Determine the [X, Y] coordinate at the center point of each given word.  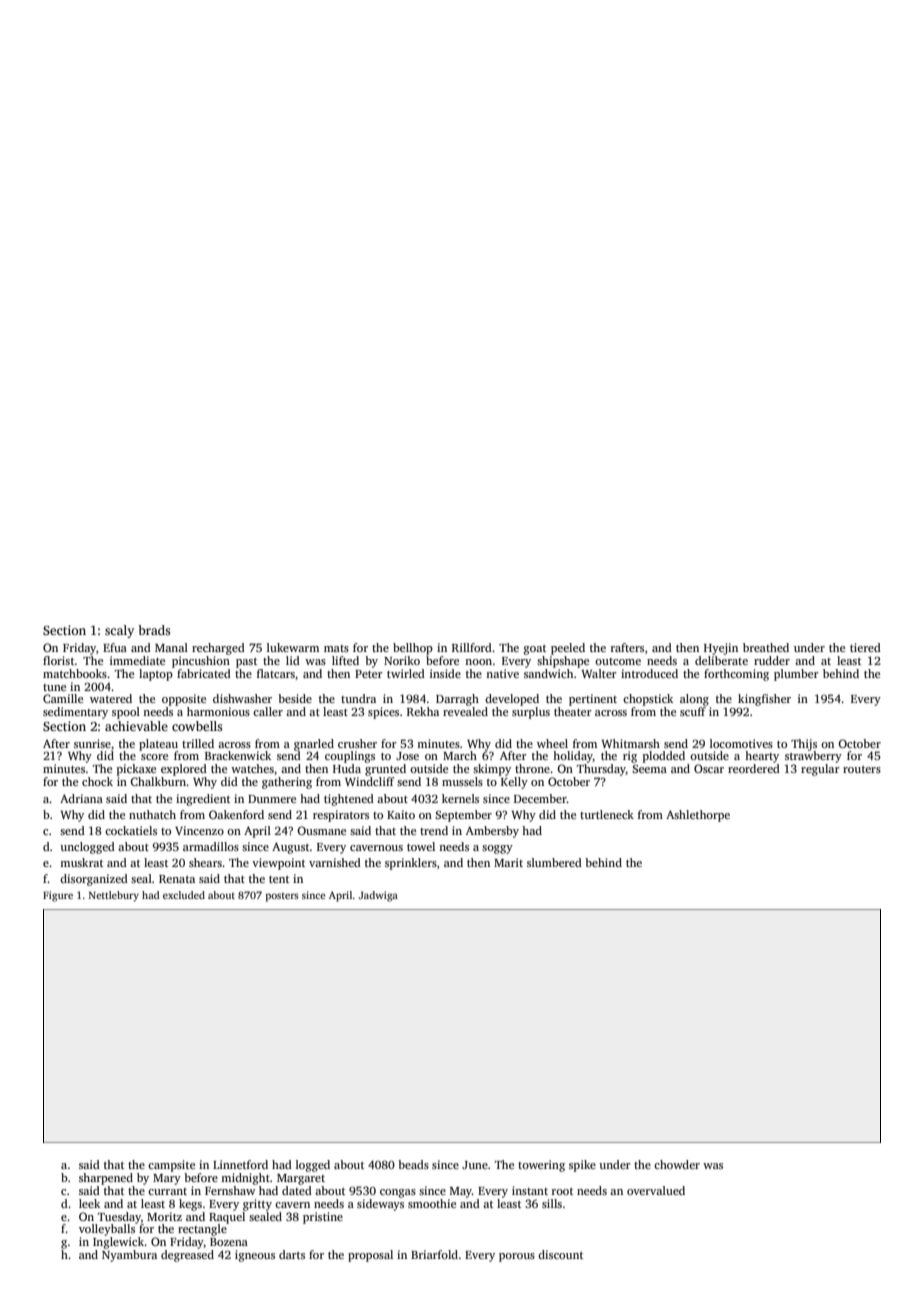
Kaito [401, 814]
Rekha [423, 711]
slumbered [554, 862]
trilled [198, 743]
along [694, 700]
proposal [370, 1256]
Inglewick [119, 1243]
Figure [58, 896]
